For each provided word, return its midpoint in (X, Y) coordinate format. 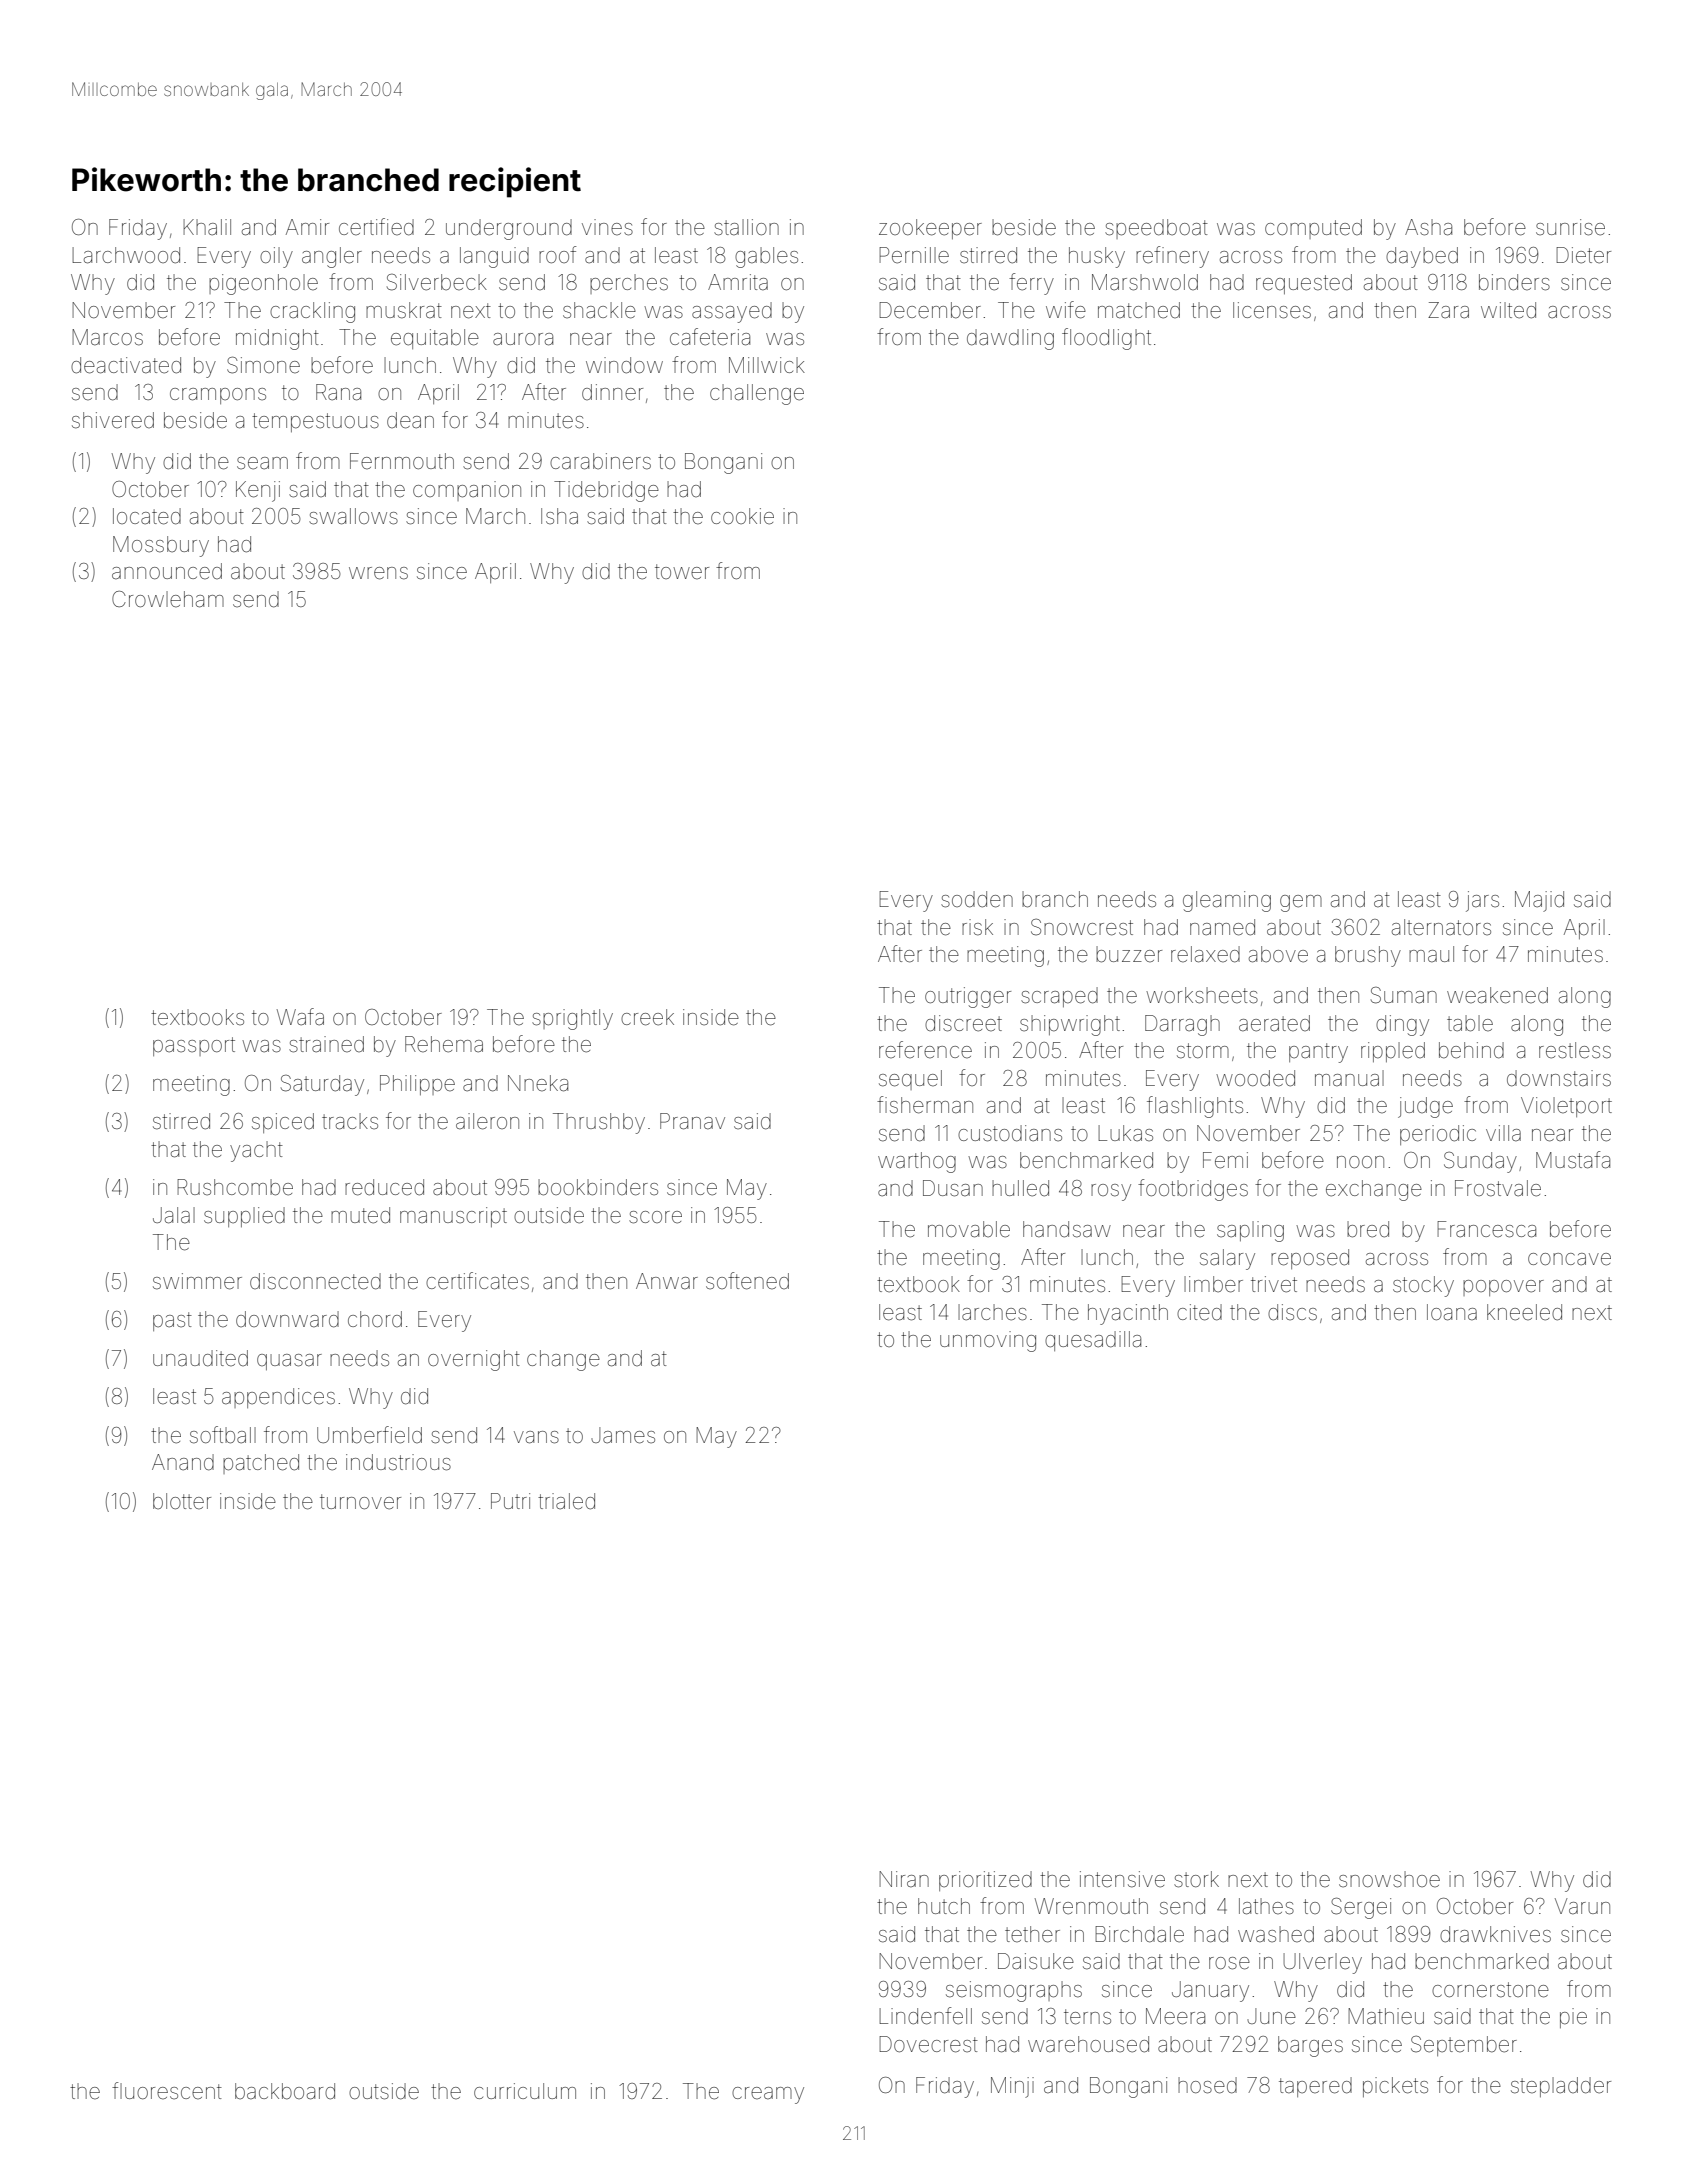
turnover (360, 1502)
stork (1196, 1879)
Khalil (207, 227)
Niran (904, 1879)
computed (1313, 229)
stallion (746, 227)
